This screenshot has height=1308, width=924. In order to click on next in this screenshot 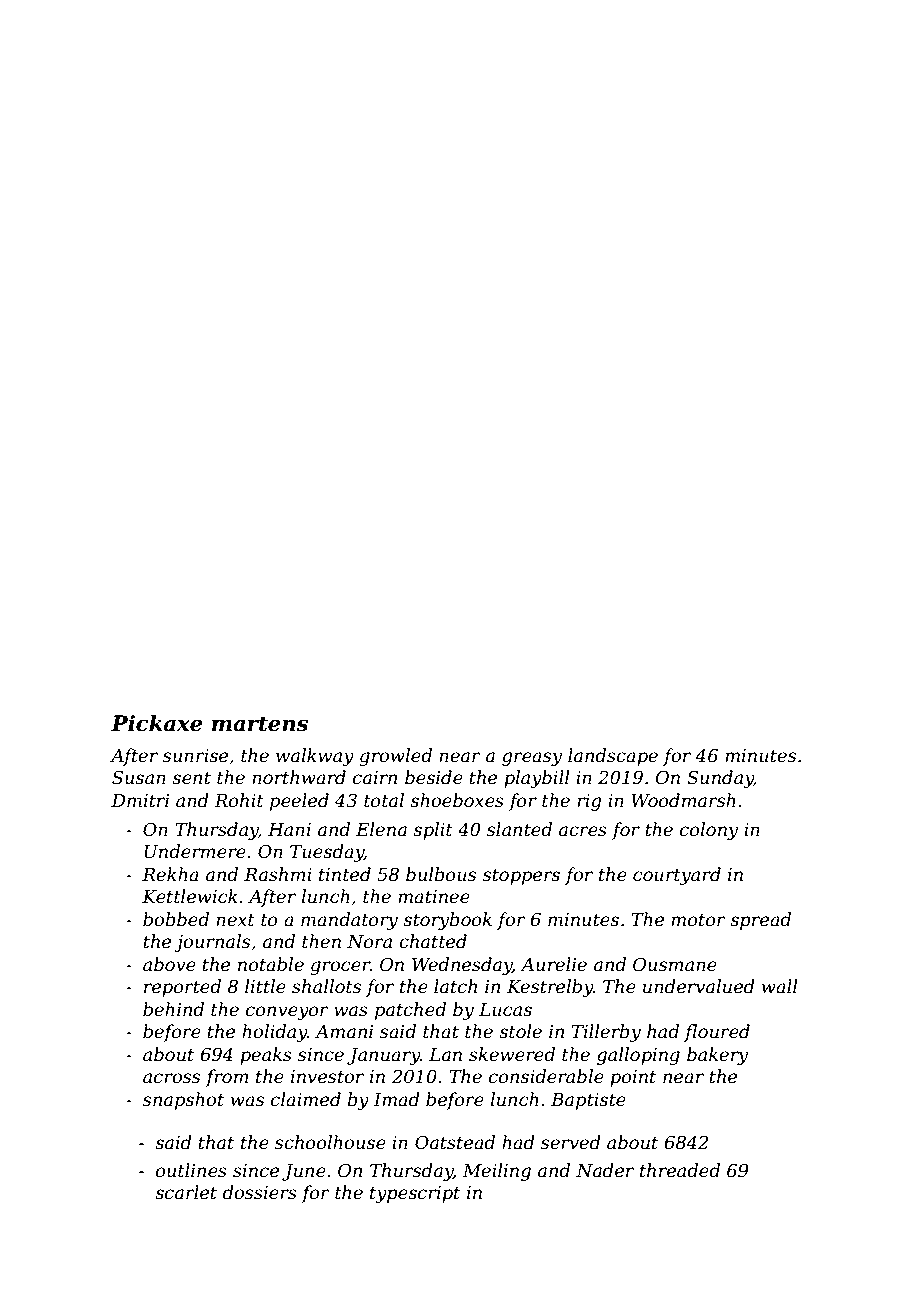, I will do `click(235, 920)`.
